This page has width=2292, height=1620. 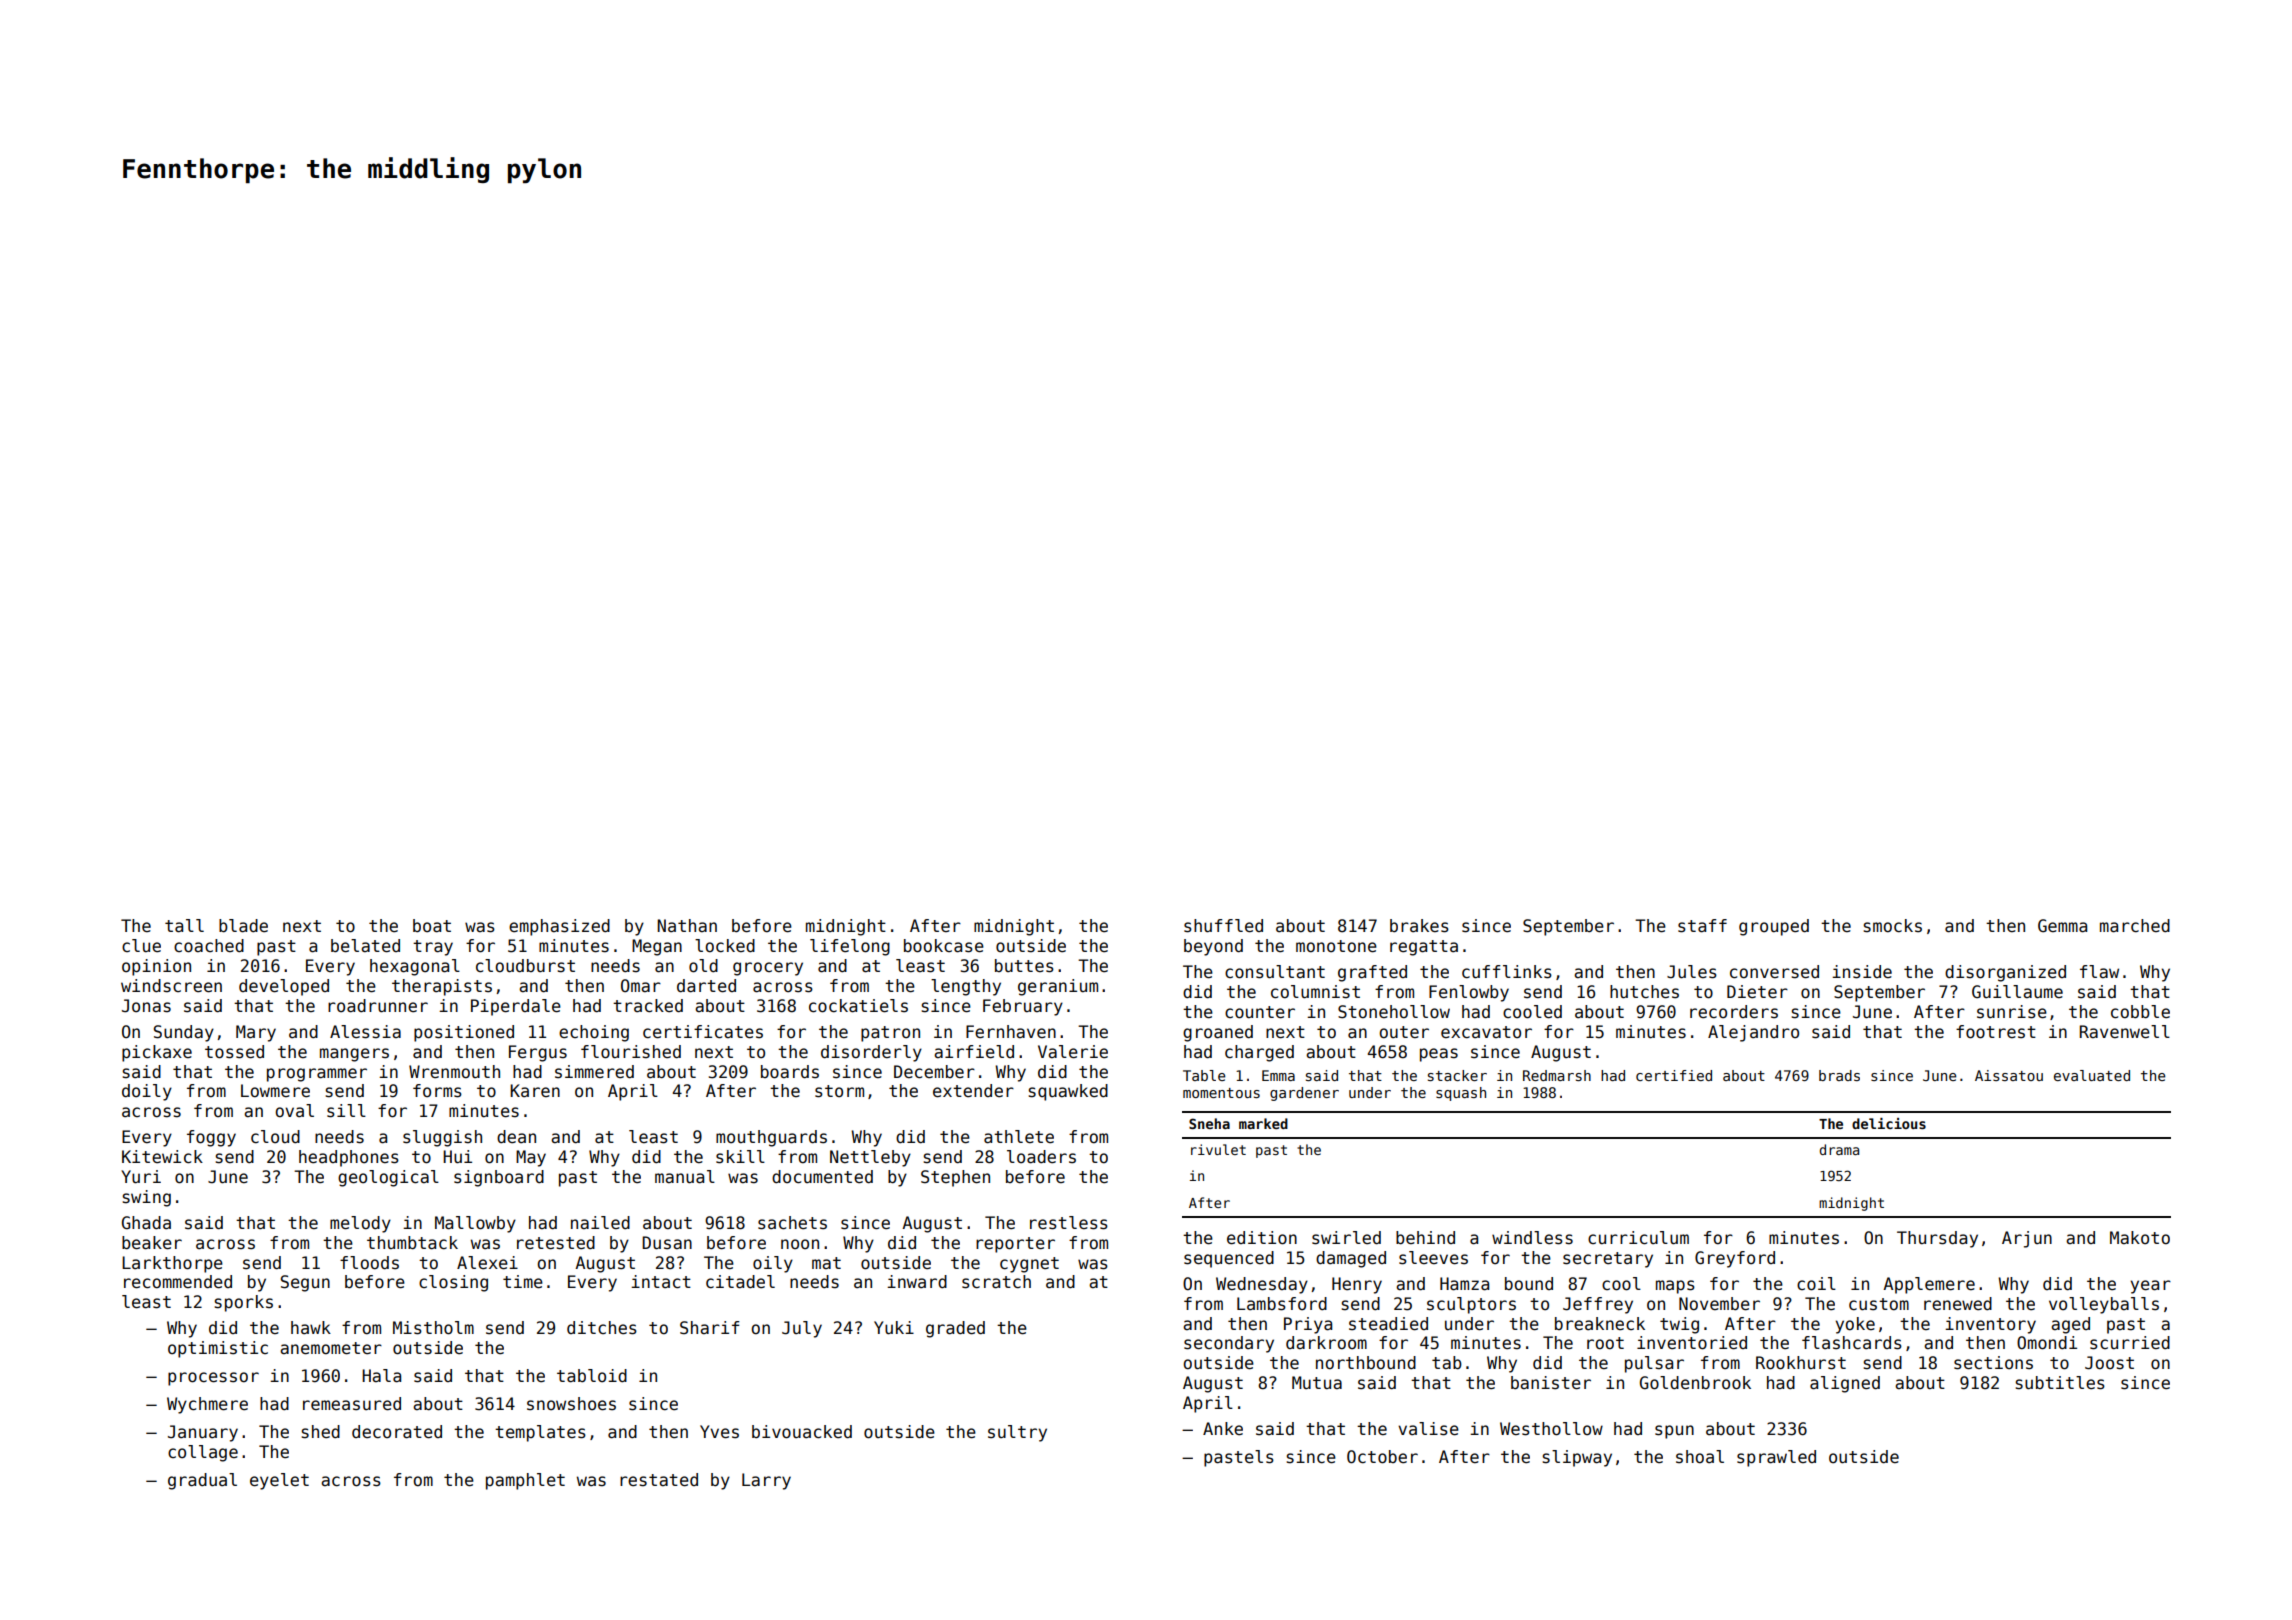 What do you see at coordinates (202, 1481) in the page?
I see `gradual` at bounding box center [202, 1481].
